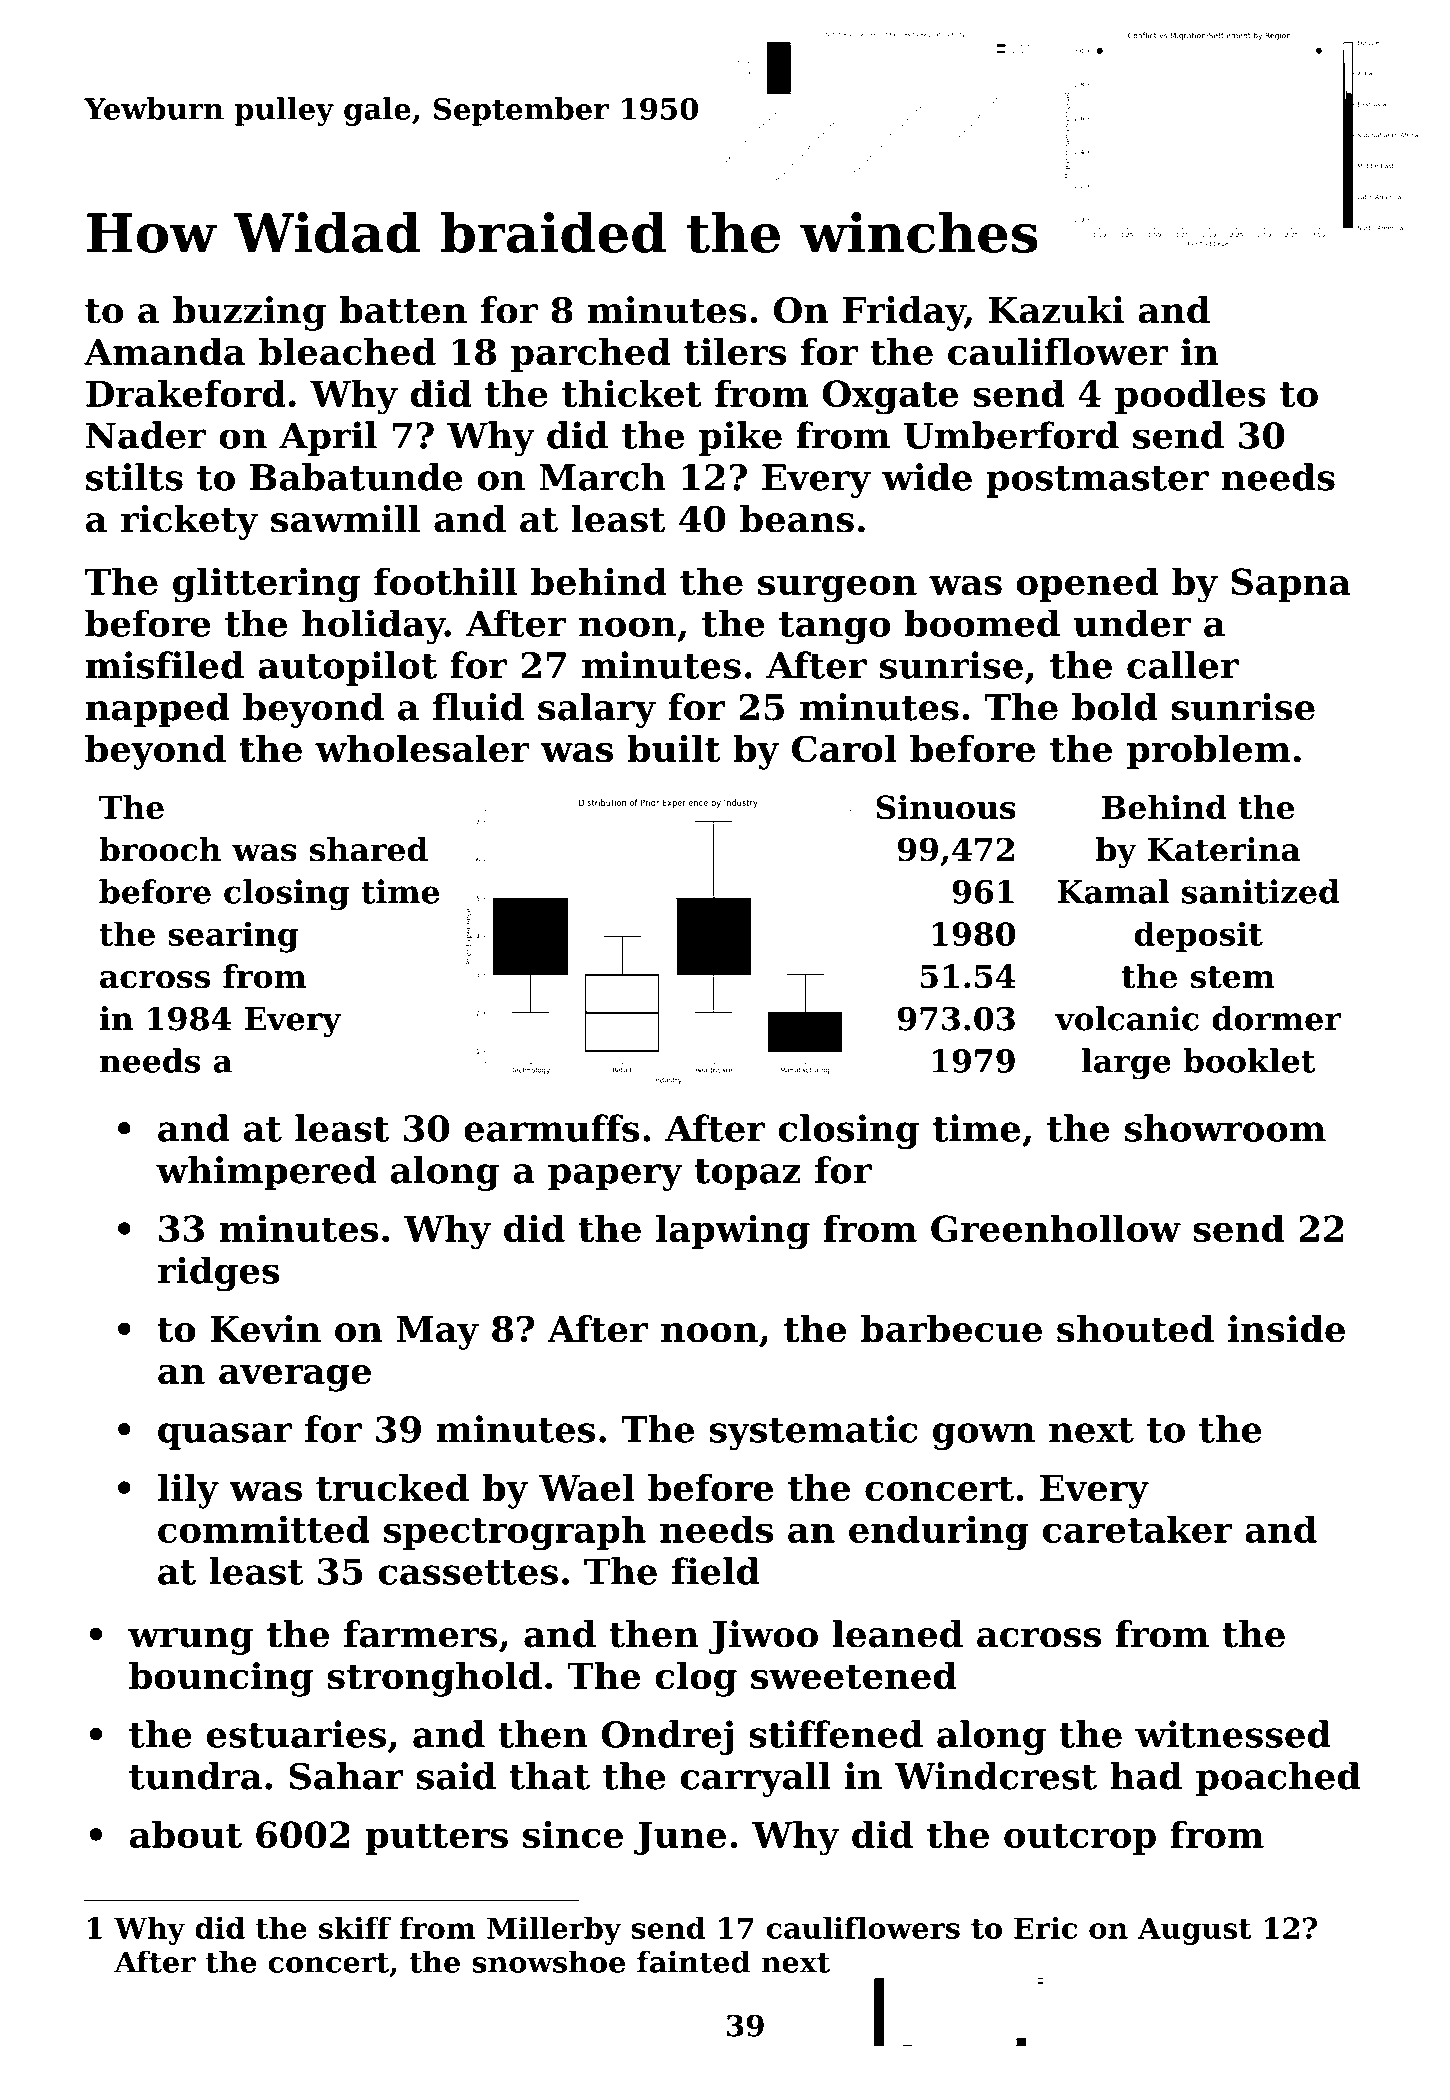 The height and width of the page is (2100, 1450). Describe the element at coordinates (898, 1634) in the page. I see `leaned` at that location.
